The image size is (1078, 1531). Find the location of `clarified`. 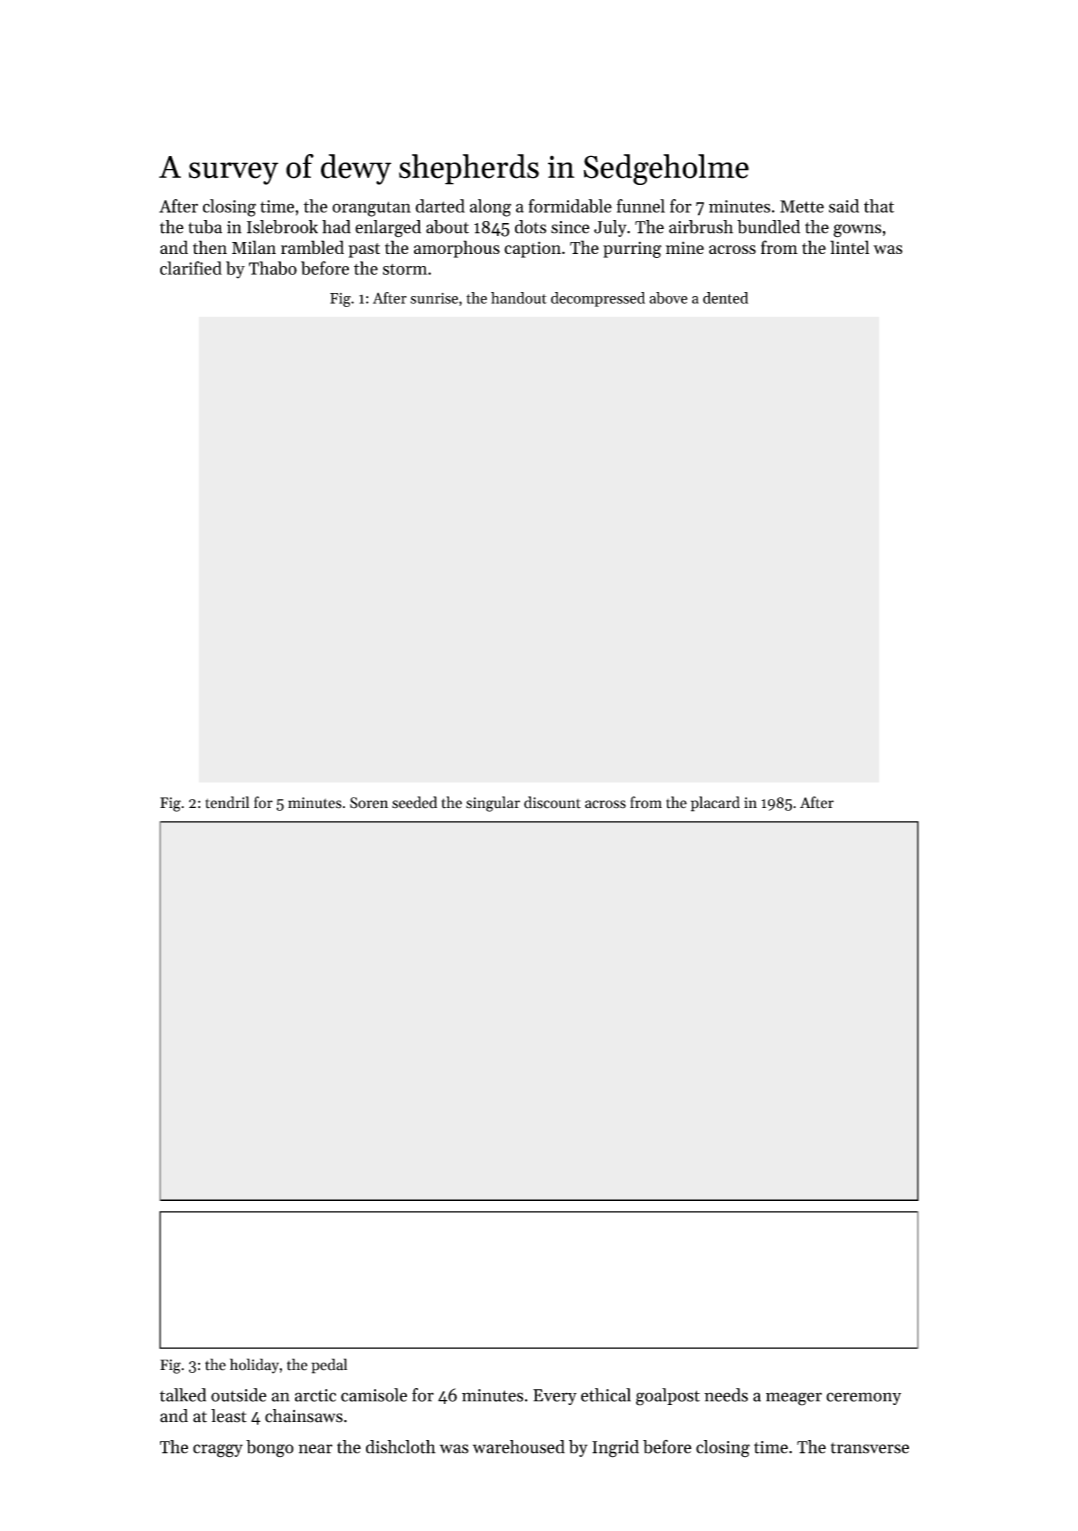

clarified is located at coordinates (191, 268).
